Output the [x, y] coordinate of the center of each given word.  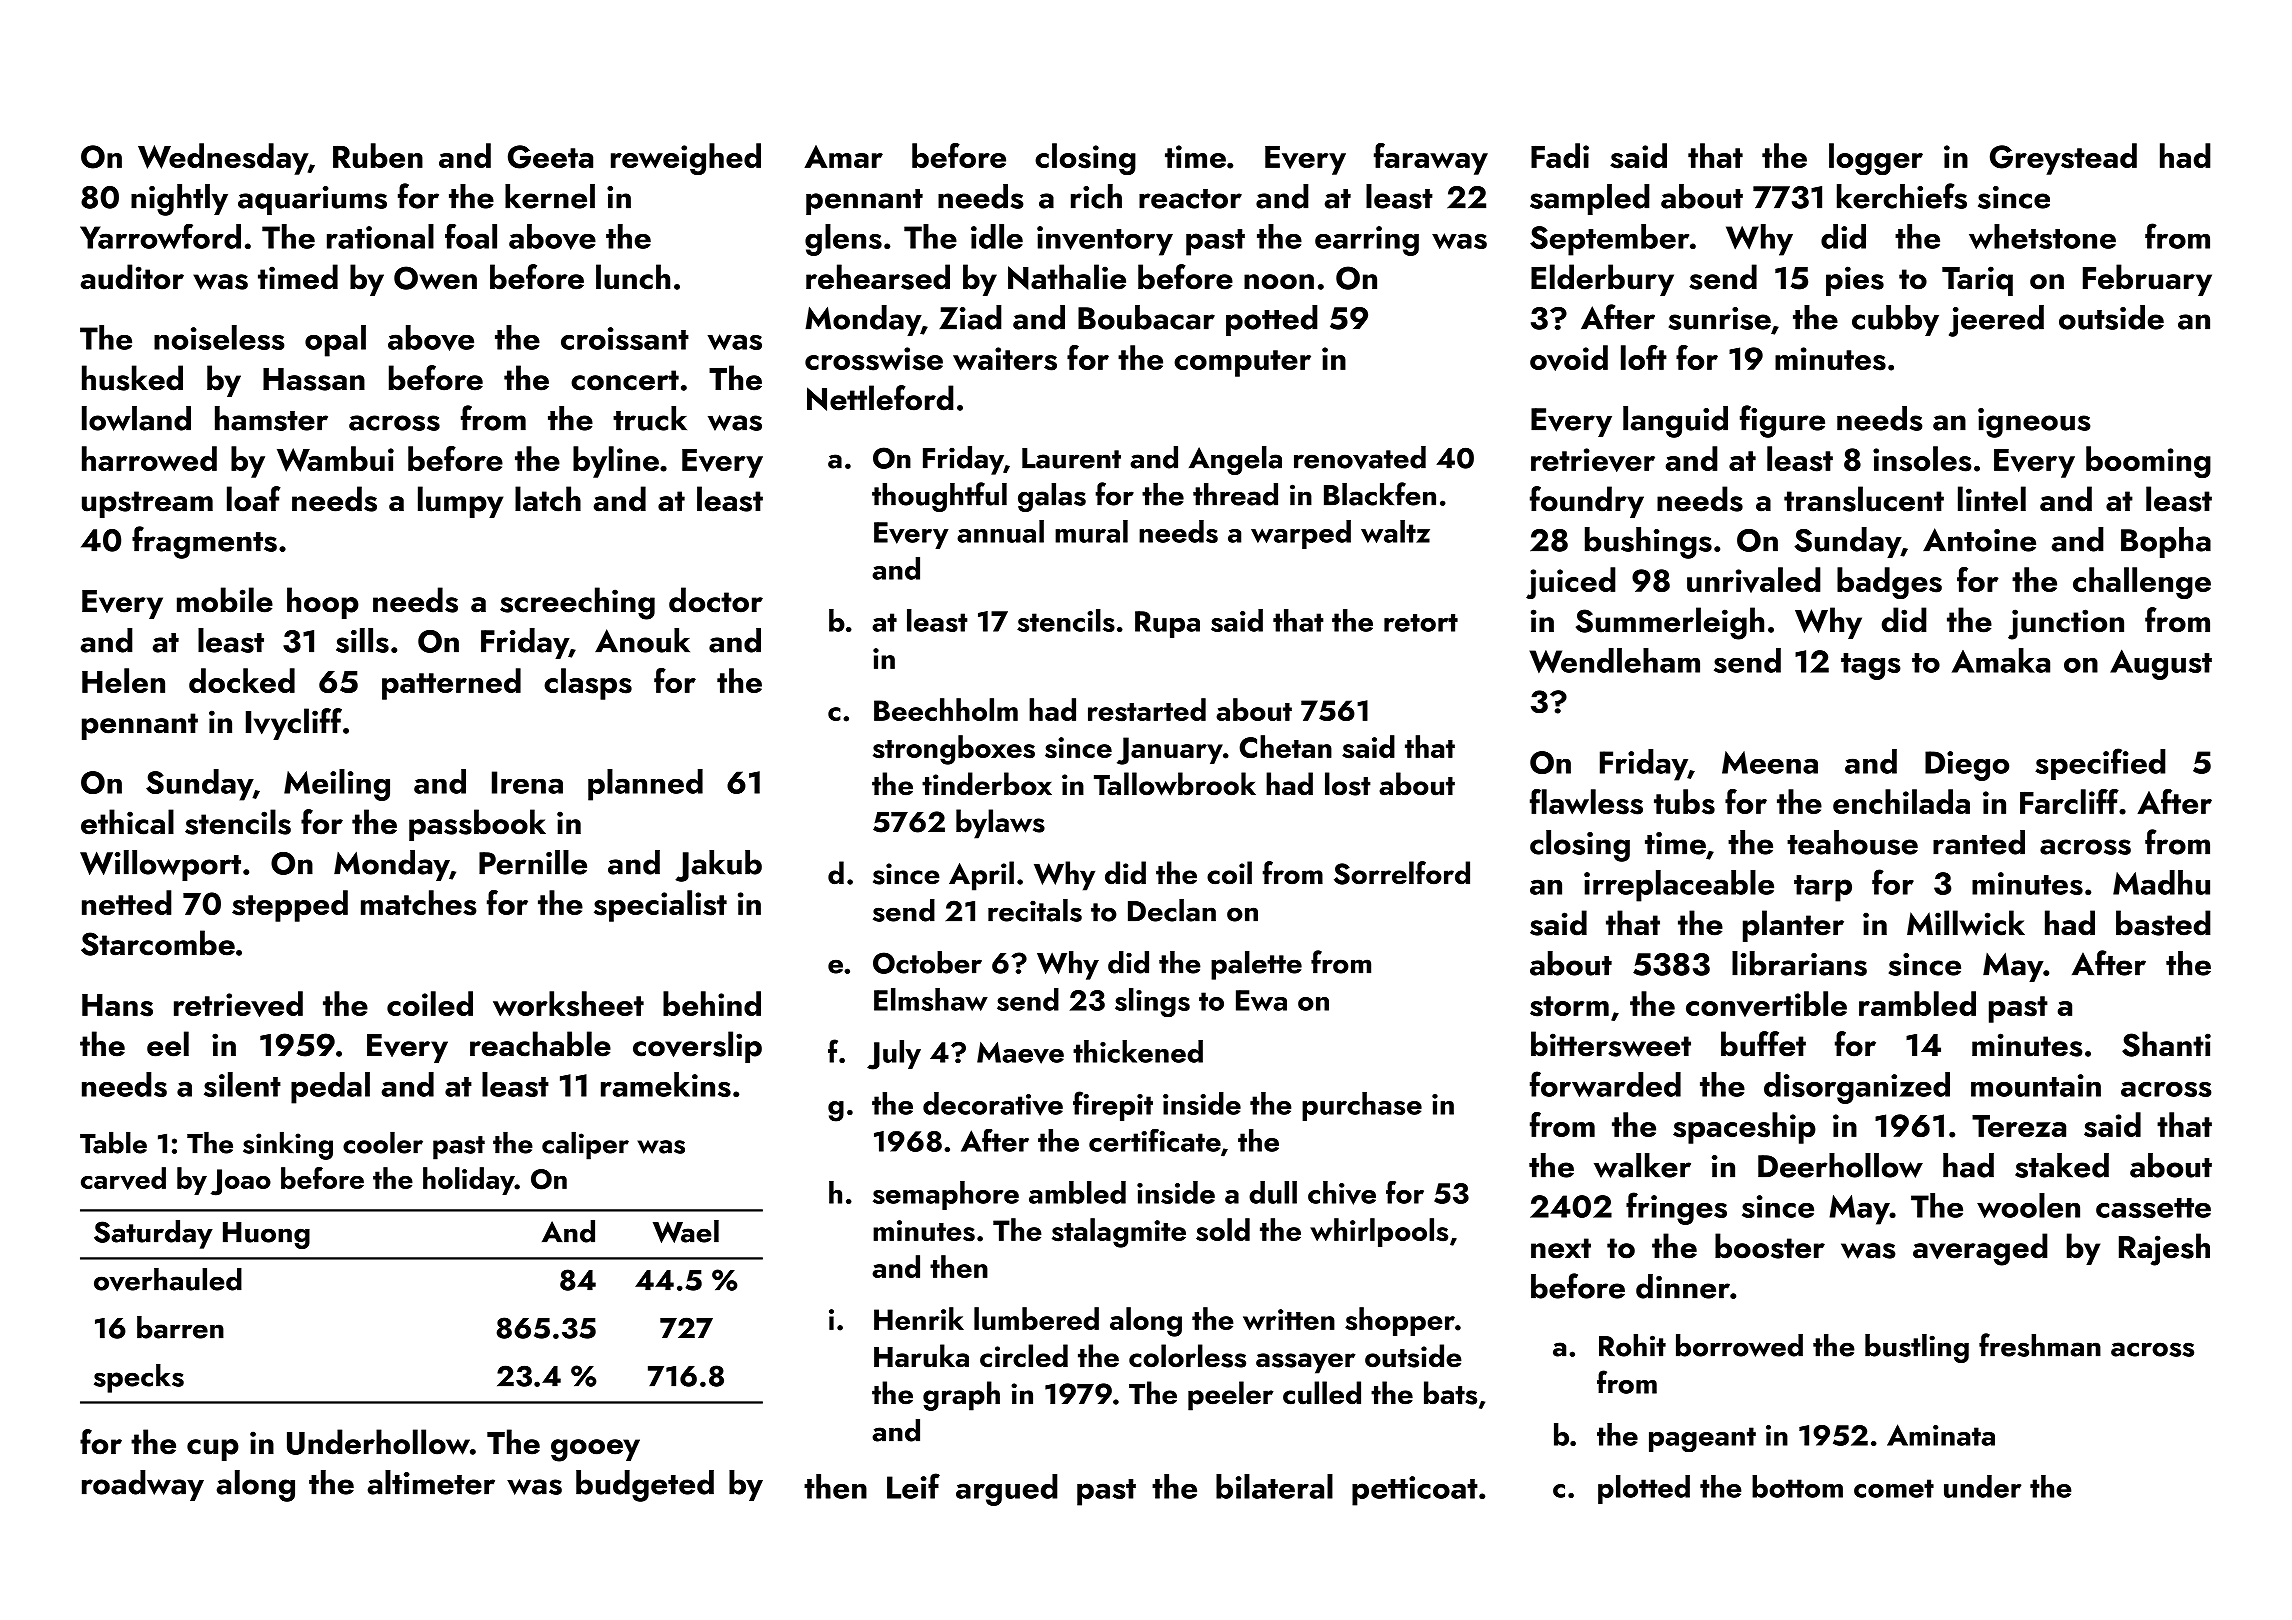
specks [139, 1378]
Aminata [1941, 1435]
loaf [254, 499]
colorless [1187, 1356]
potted [1272, 320]
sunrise [1720, 318]
